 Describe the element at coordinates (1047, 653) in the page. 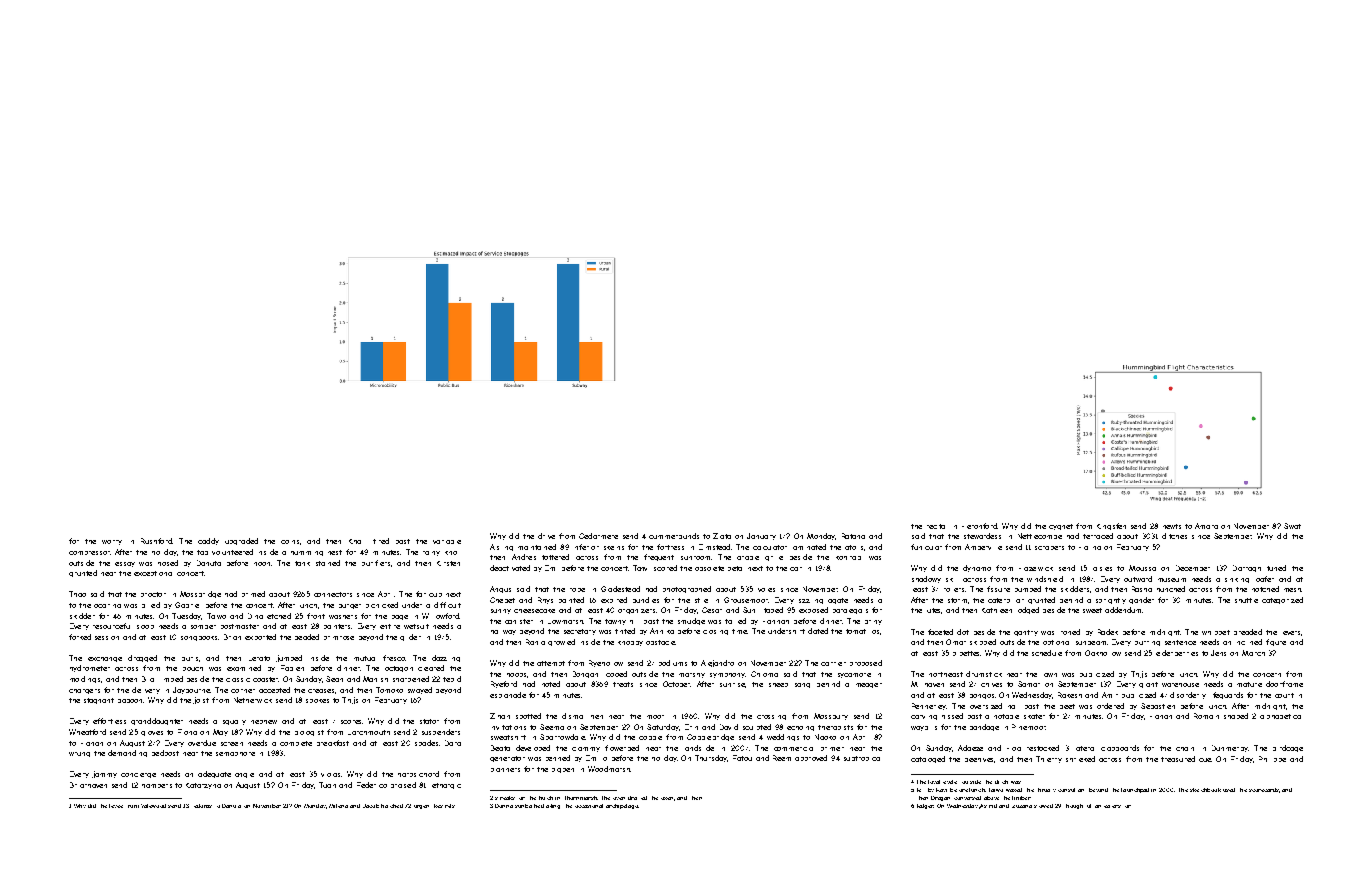

I see `schedule` at that location.
